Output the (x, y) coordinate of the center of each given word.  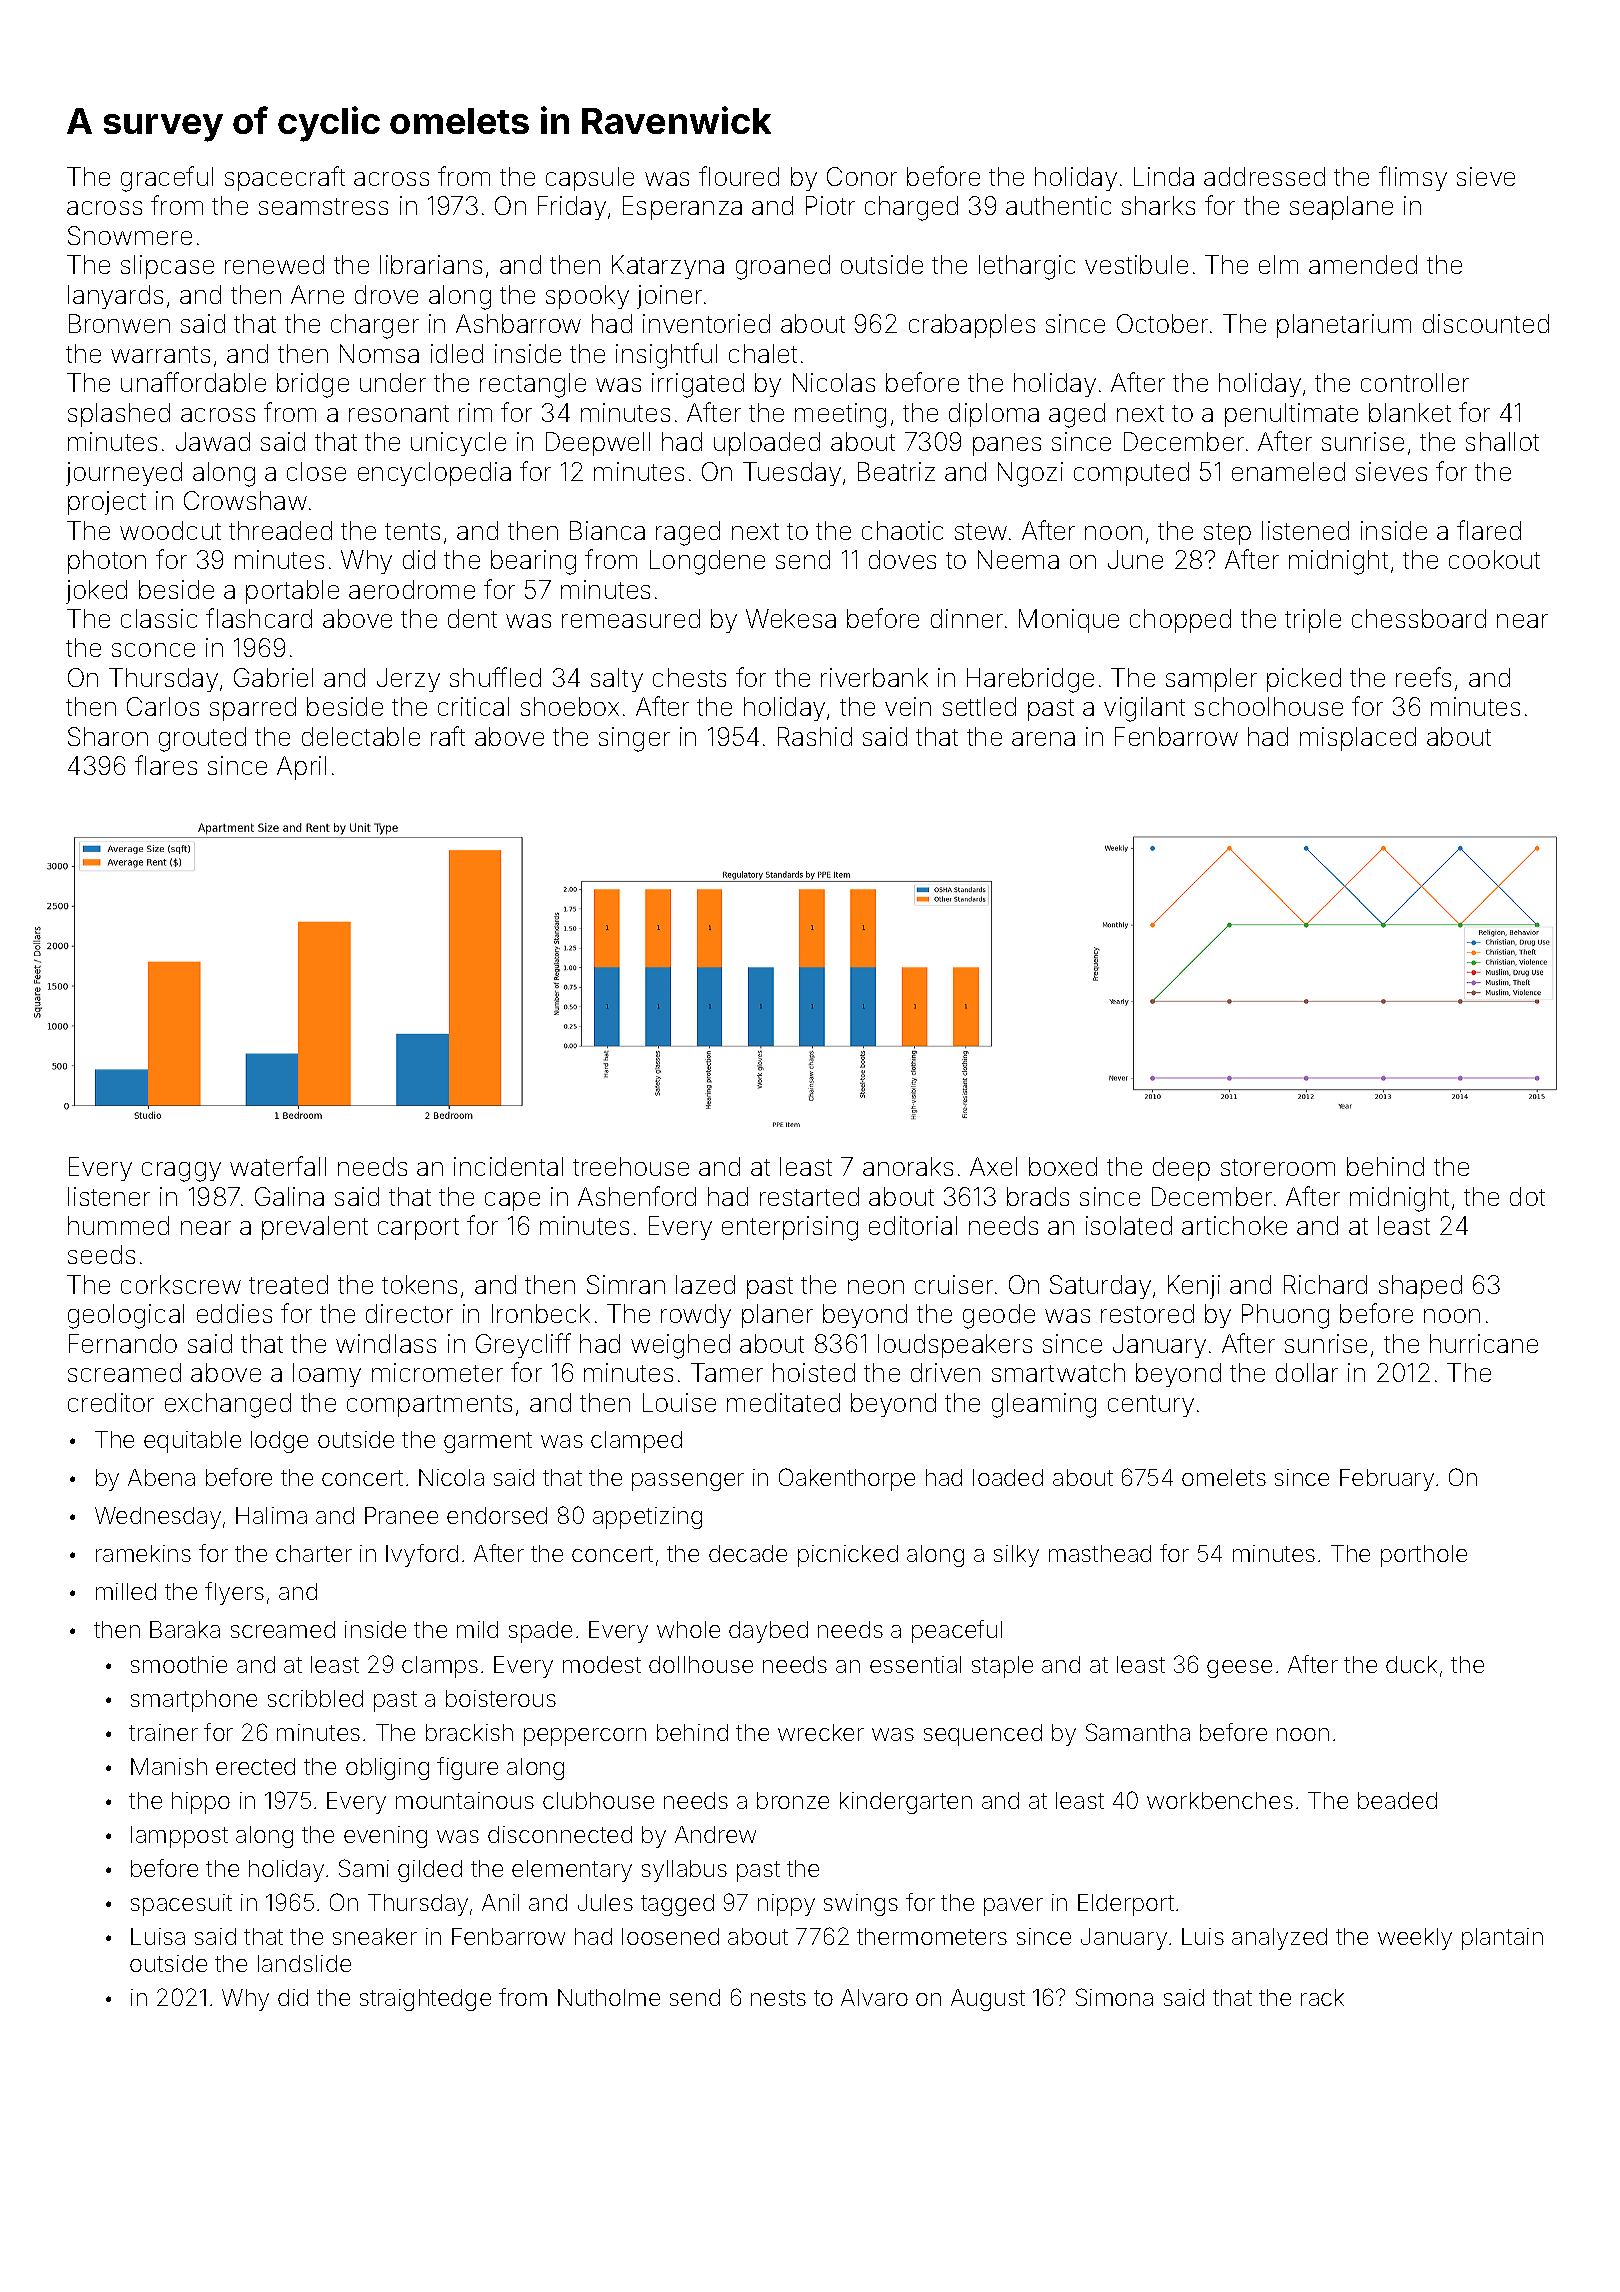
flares (166, 765)
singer (634, 739)
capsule (590, 179)
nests (778, 1998)
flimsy (1413, 178)
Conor (862, 176)
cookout (1494, 559)
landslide (304, 1963)
